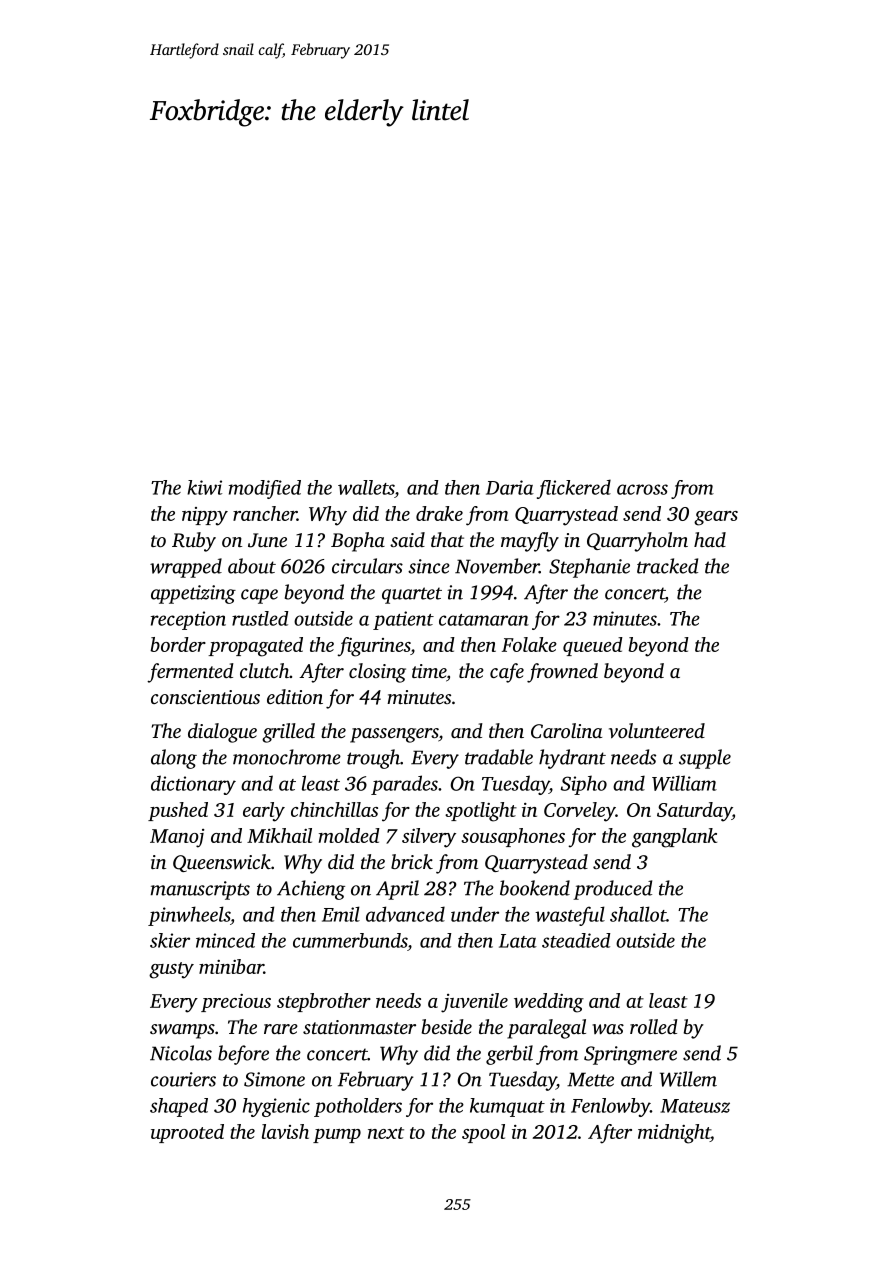  Describe the element at coordinates (274, 1079) in the page. I see `Simone` at that location.
